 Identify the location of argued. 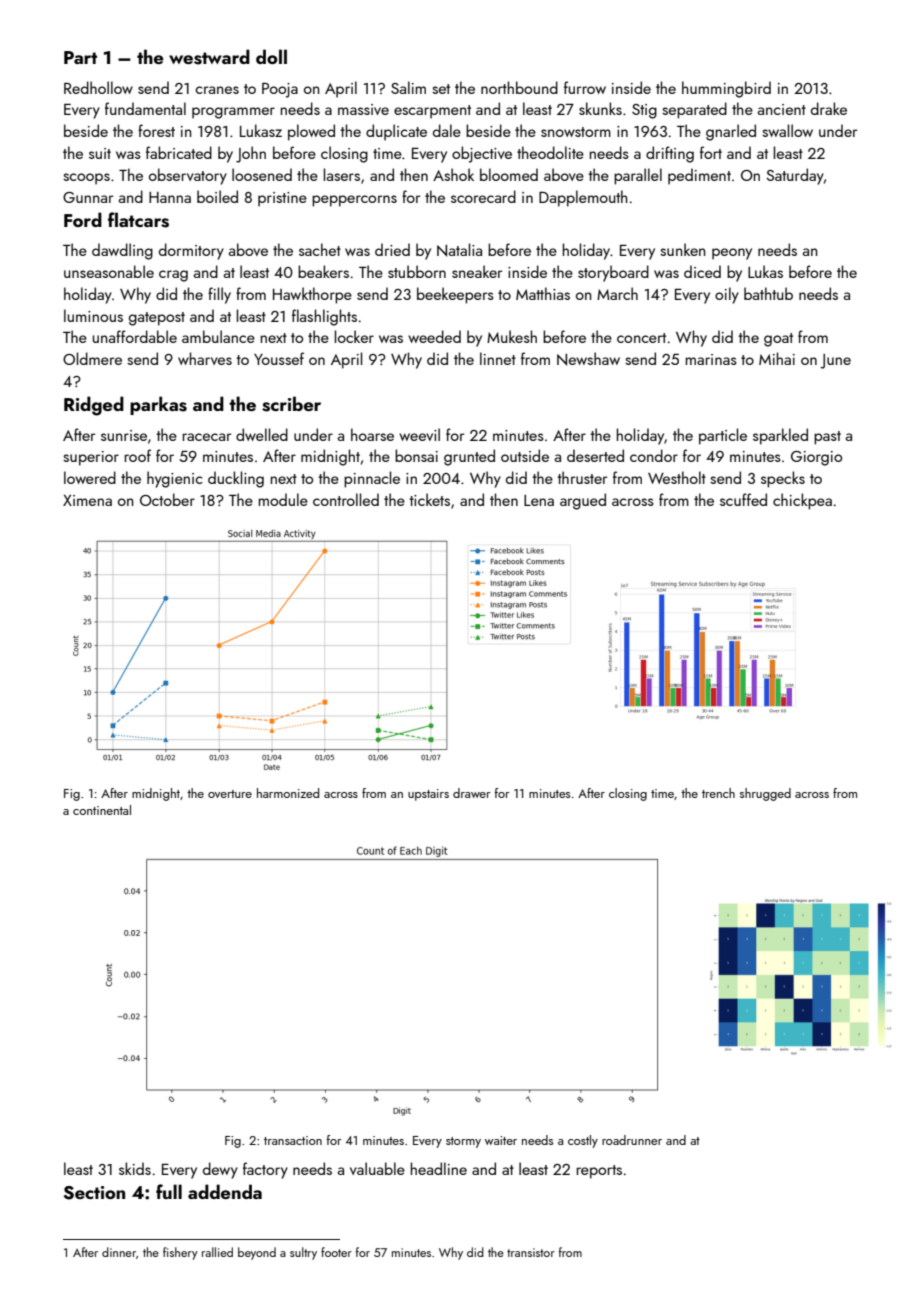
(583, 501).
